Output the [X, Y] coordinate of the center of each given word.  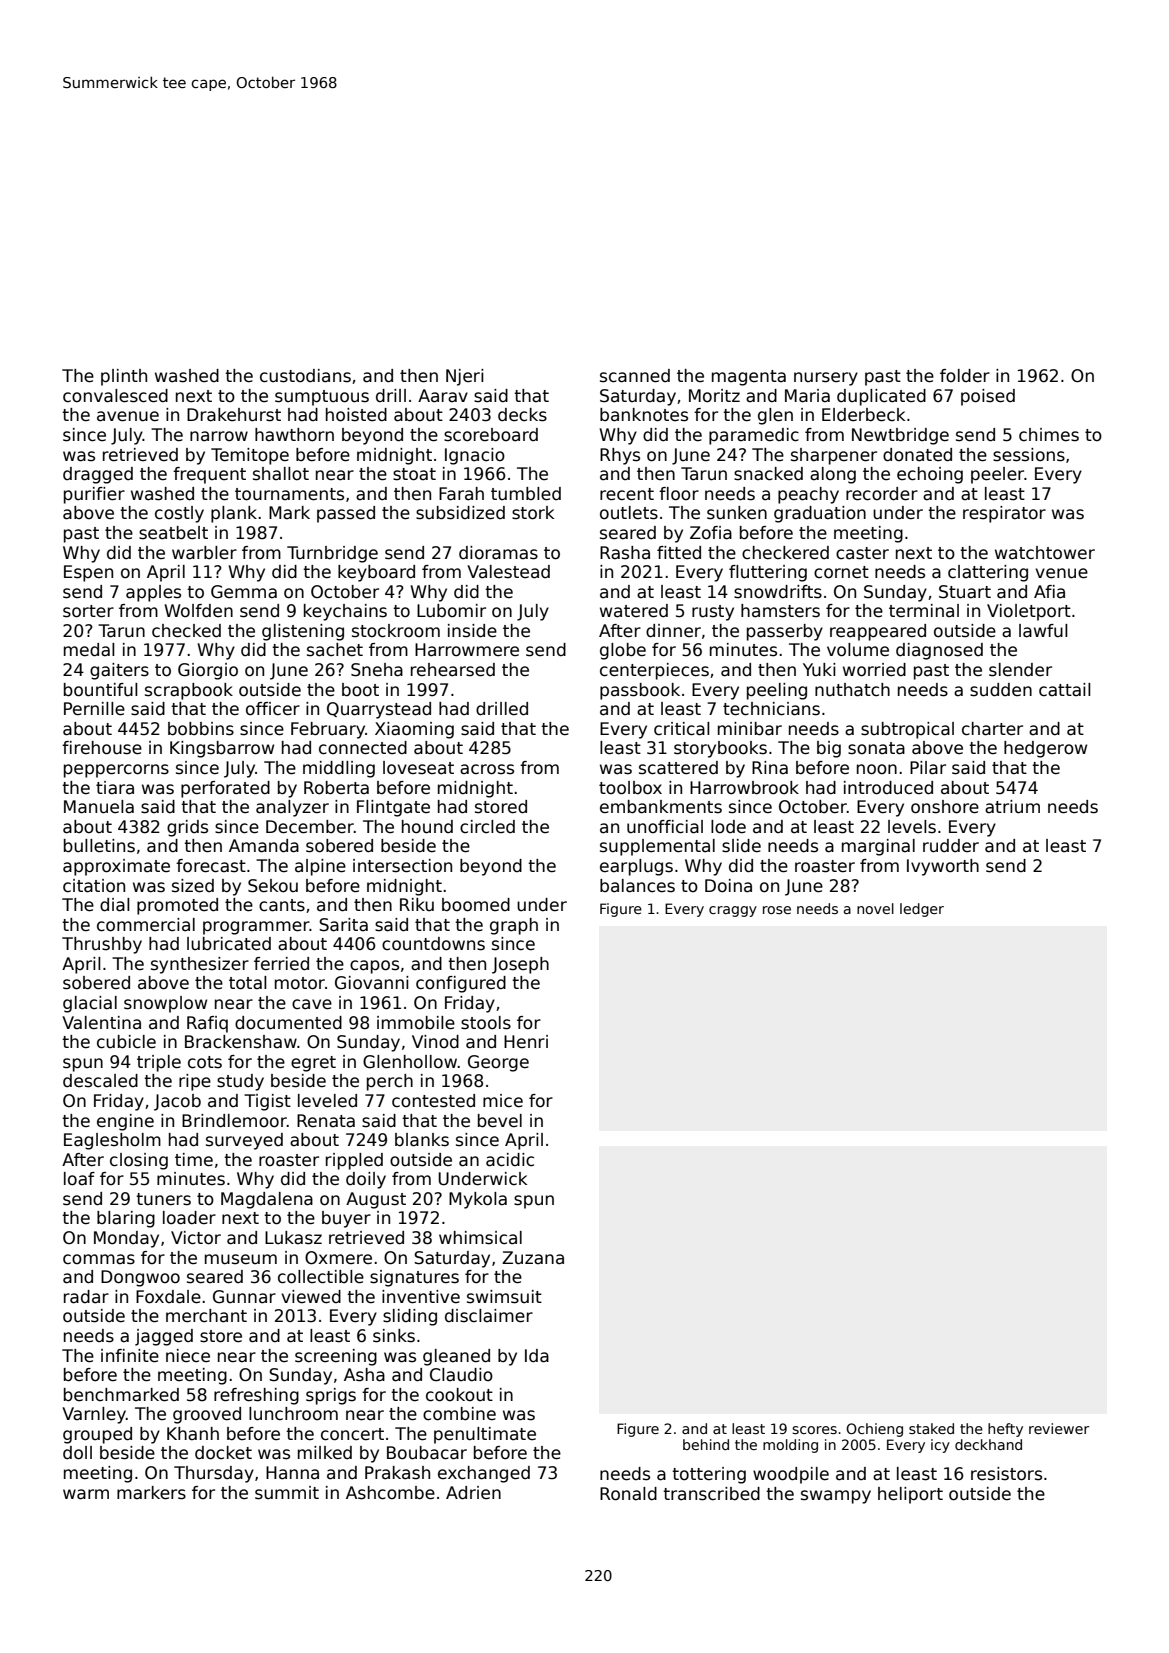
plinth [124, 377]
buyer [346, 1219]
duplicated [881, 397]
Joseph [520, 965]
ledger [922, 910]
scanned [635, 376]
